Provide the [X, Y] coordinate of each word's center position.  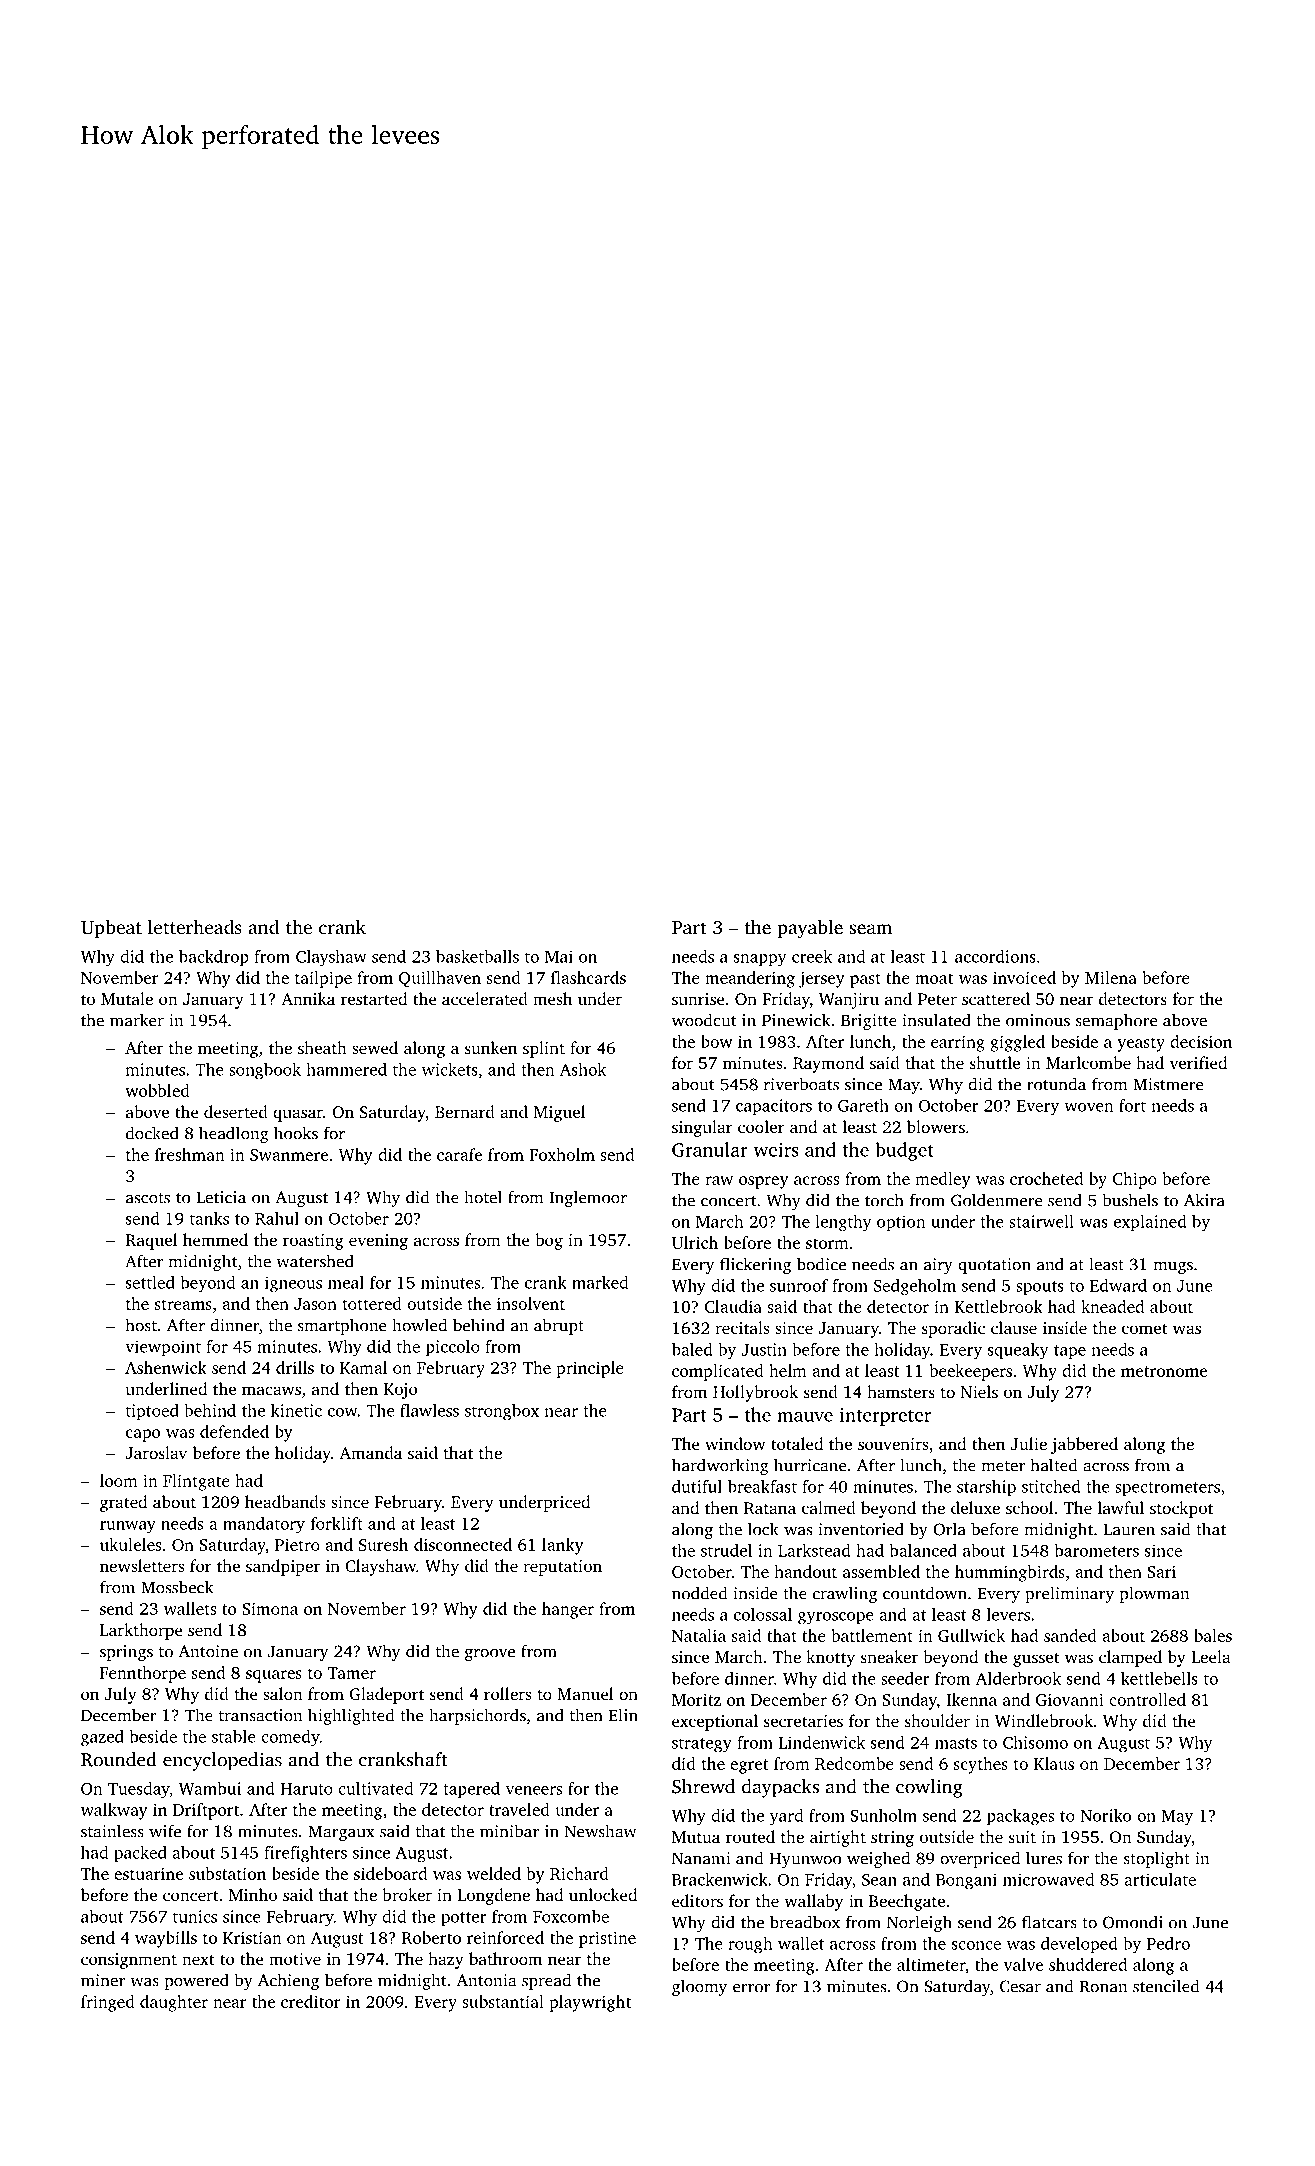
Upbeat [111, 928]
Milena [1111, 977]
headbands [285, 1501]
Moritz [696, 1699]
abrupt [559, 1326]
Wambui [210, 1788]
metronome [1164, 1371]
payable [810, 929]
